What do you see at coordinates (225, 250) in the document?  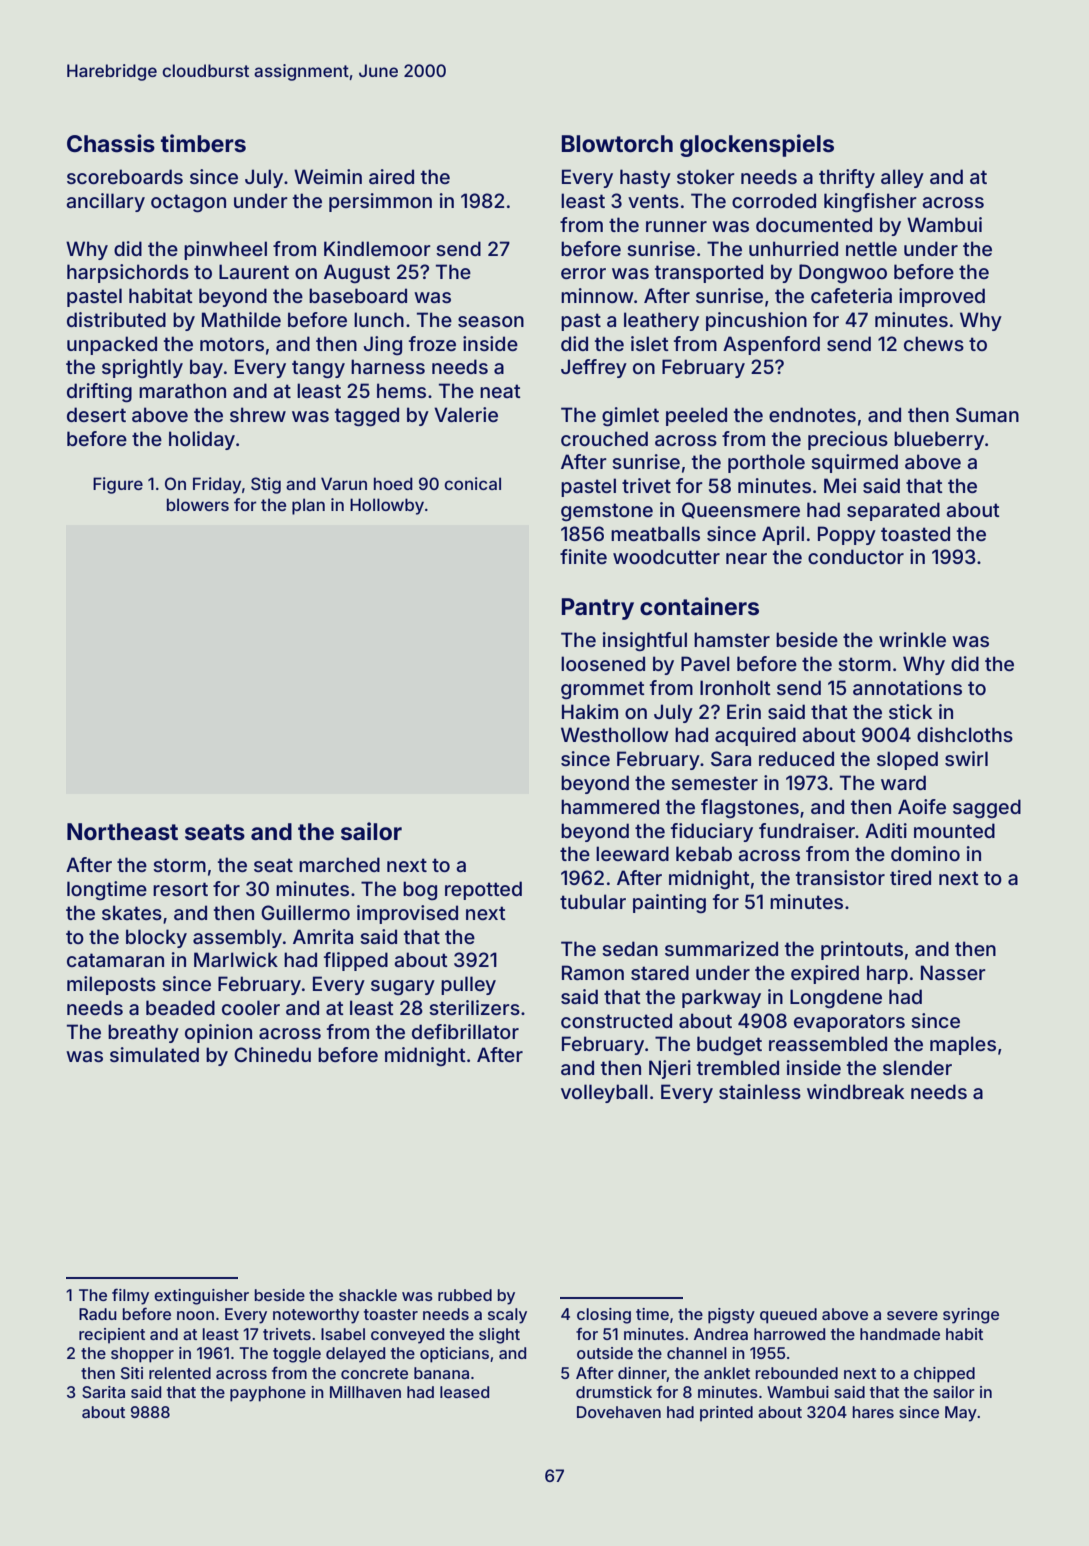 I see `pinwheel` at bounding box center [225, 250].
